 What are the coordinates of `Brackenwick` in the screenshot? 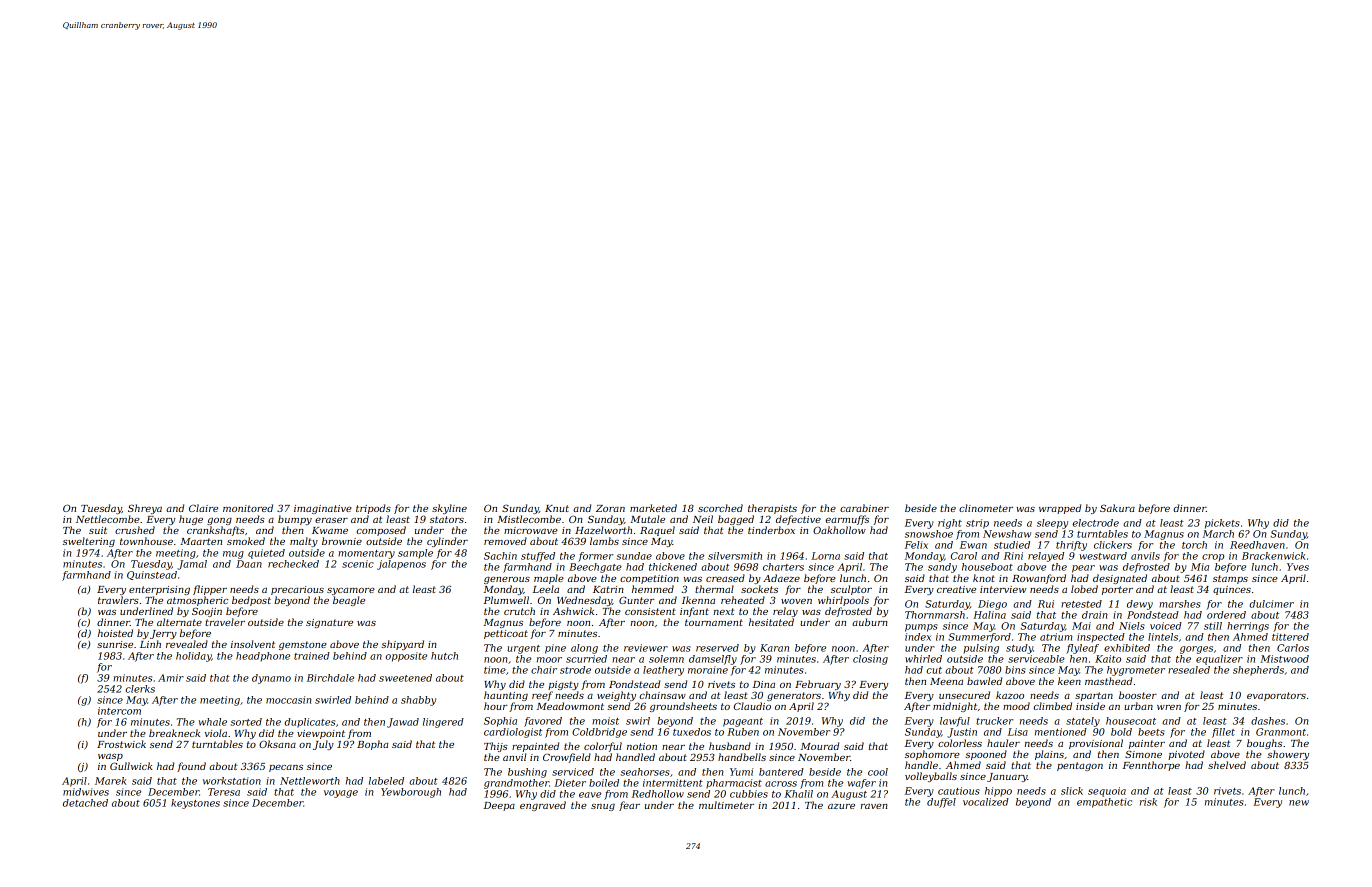 It's located at (1274, 556).
